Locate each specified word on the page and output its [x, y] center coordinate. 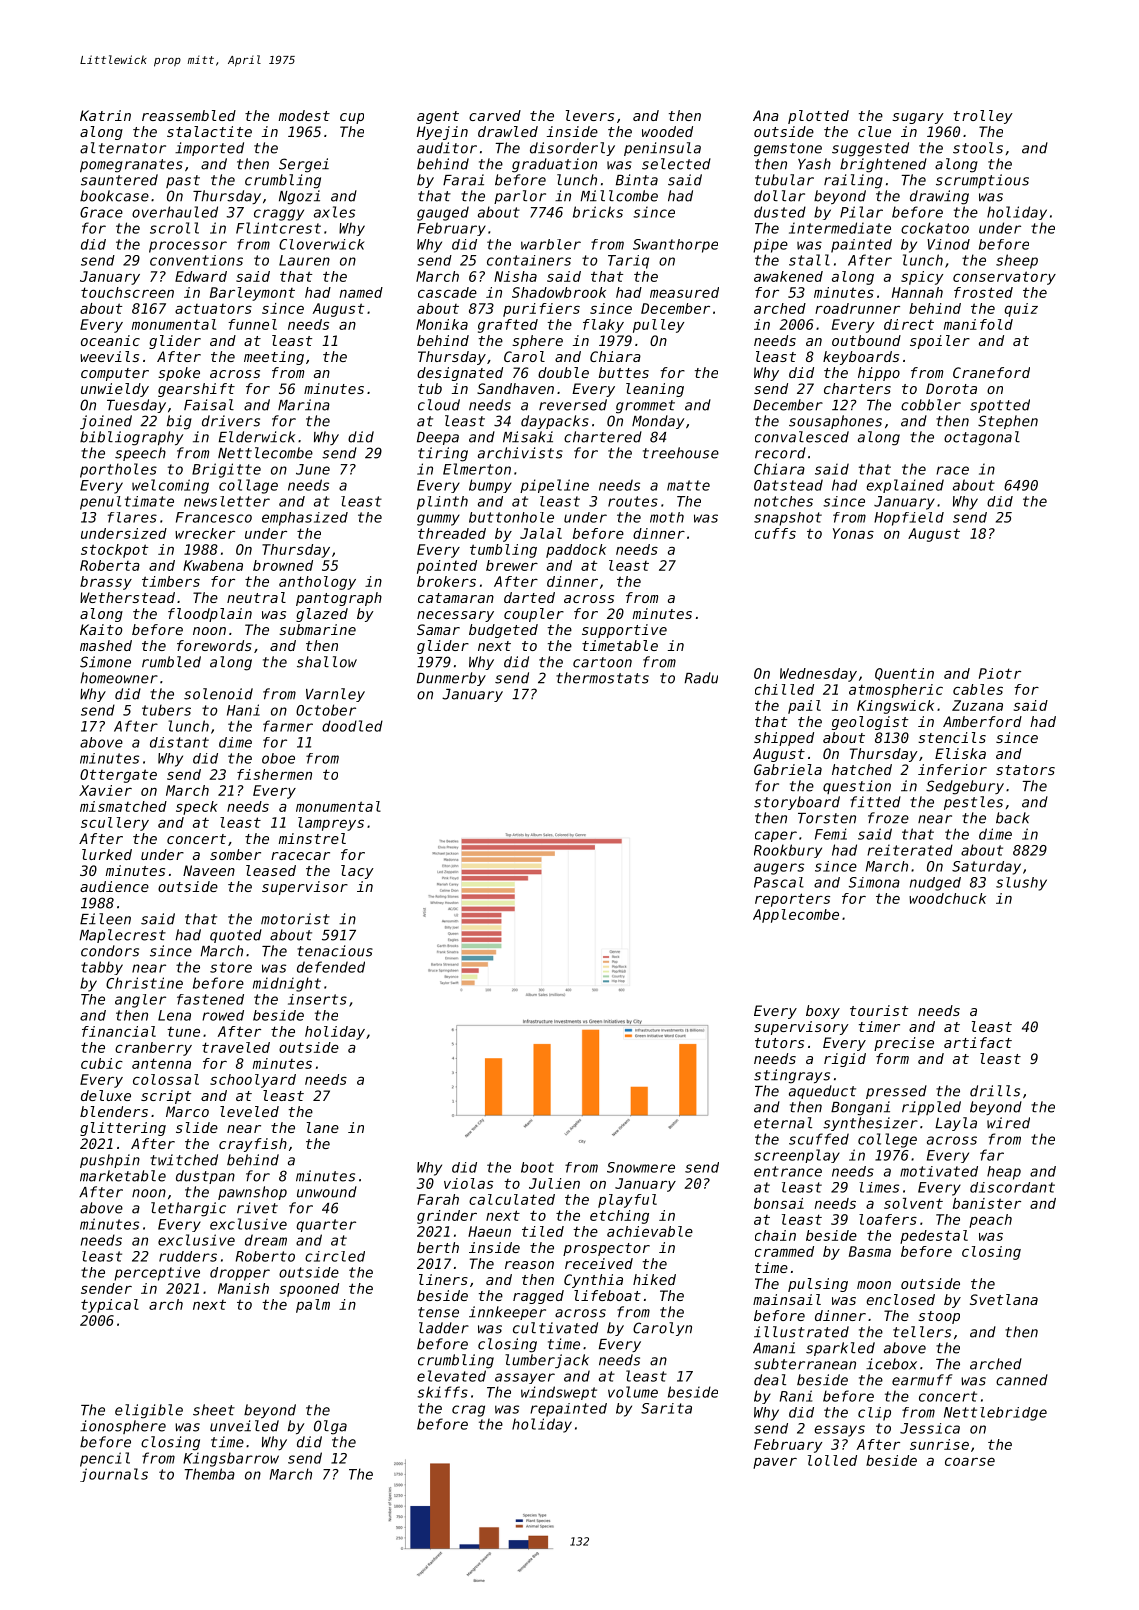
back [1013, 818]
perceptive [157, 1274]
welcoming [170, 486]
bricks [598, 212]
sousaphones [835, 422]
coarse [970, 1461]
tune [183, 1032]
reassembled [189, 115]
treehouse [681, 453]
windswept [559, 1393]
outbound [866, 340]
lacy [357, 872]
